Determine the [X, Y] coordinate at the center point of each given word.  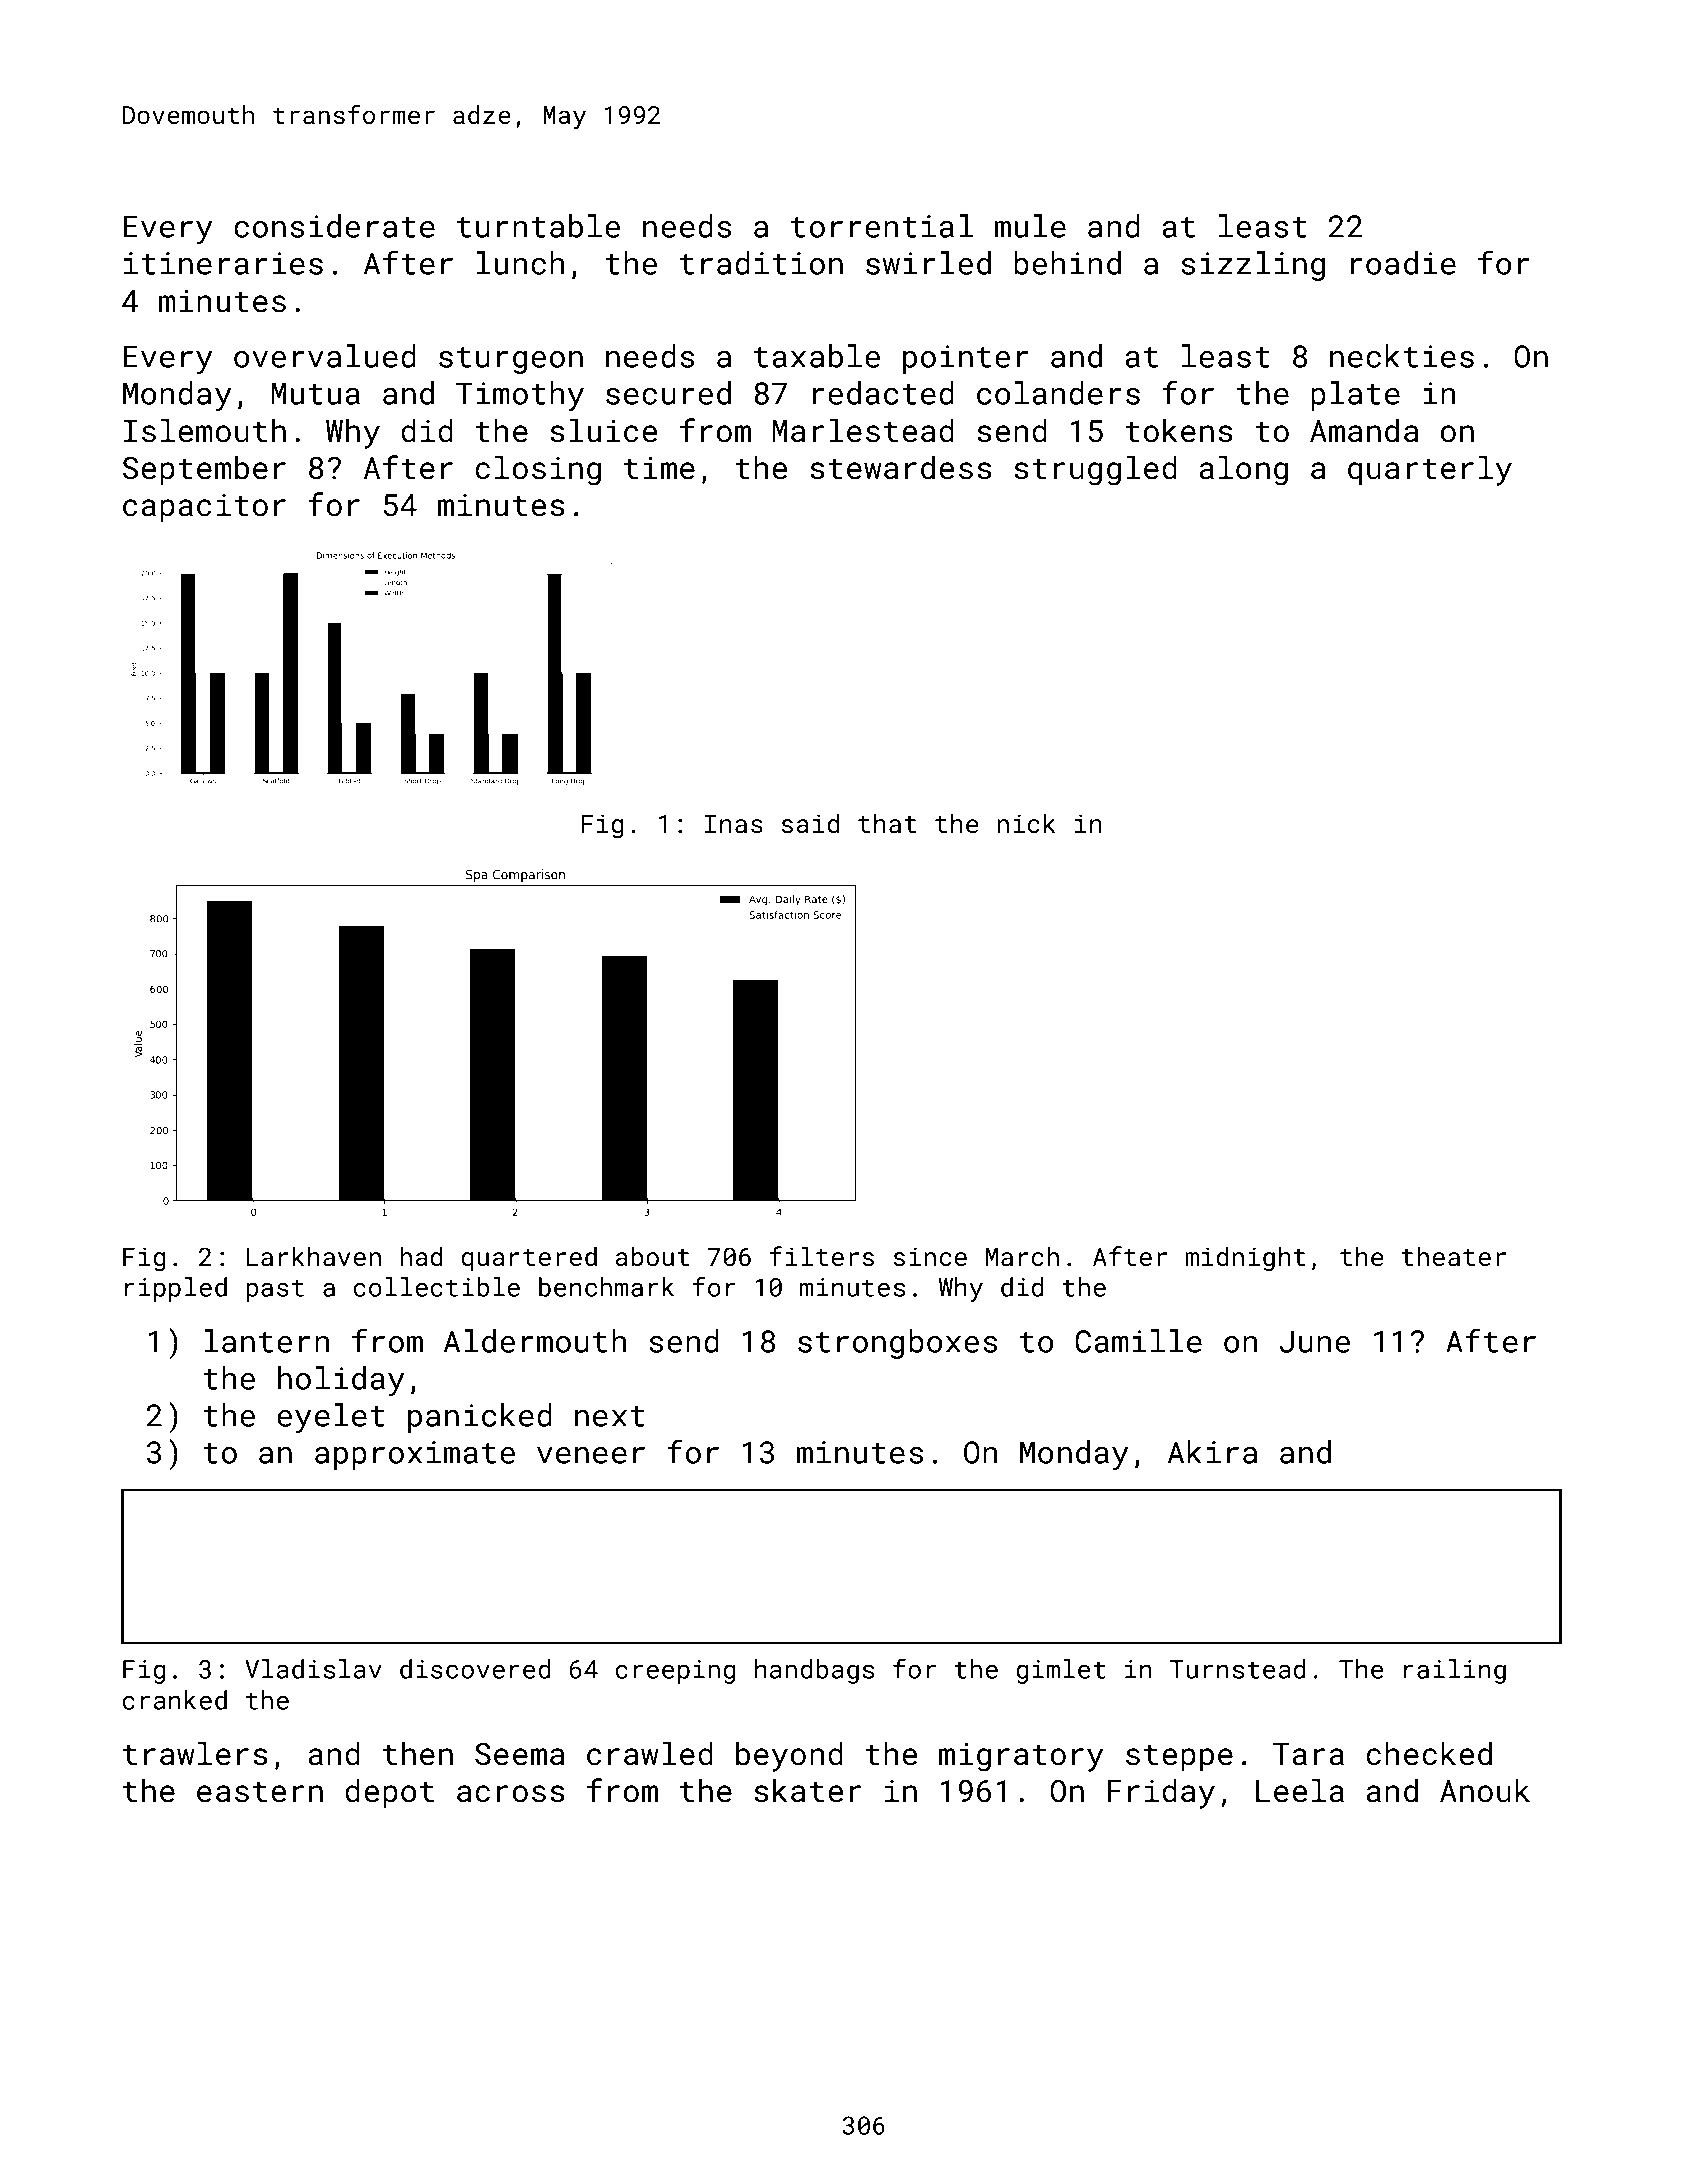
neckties [1402, 356]
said [810, 823]
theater [1454, 1256]
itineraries [223, 263]
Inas [733, 823]
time [659, 468]
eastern [260, 1792]
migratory [1021, 1757]
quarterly [1430, 471]
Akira [1212, 1452]
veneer [591, 1455]
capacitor [204, 508]
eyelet [331, 1418]
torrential [882, 226]
